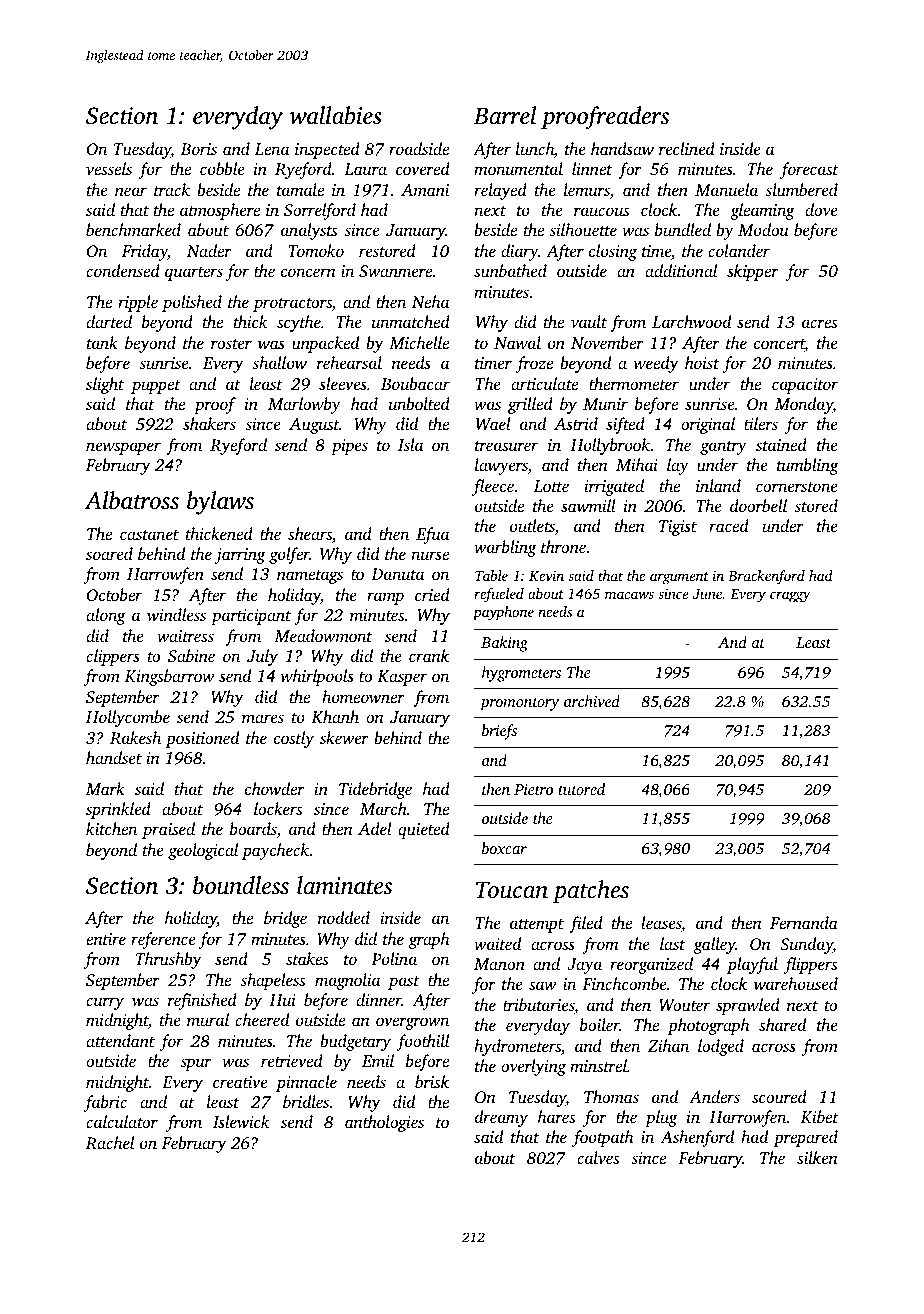 Image resolution: width=924 pixels, height=1314 pixels. Describe the element at coordinates (779, 1096) in the screenshot. I see `scoured` at that location.
